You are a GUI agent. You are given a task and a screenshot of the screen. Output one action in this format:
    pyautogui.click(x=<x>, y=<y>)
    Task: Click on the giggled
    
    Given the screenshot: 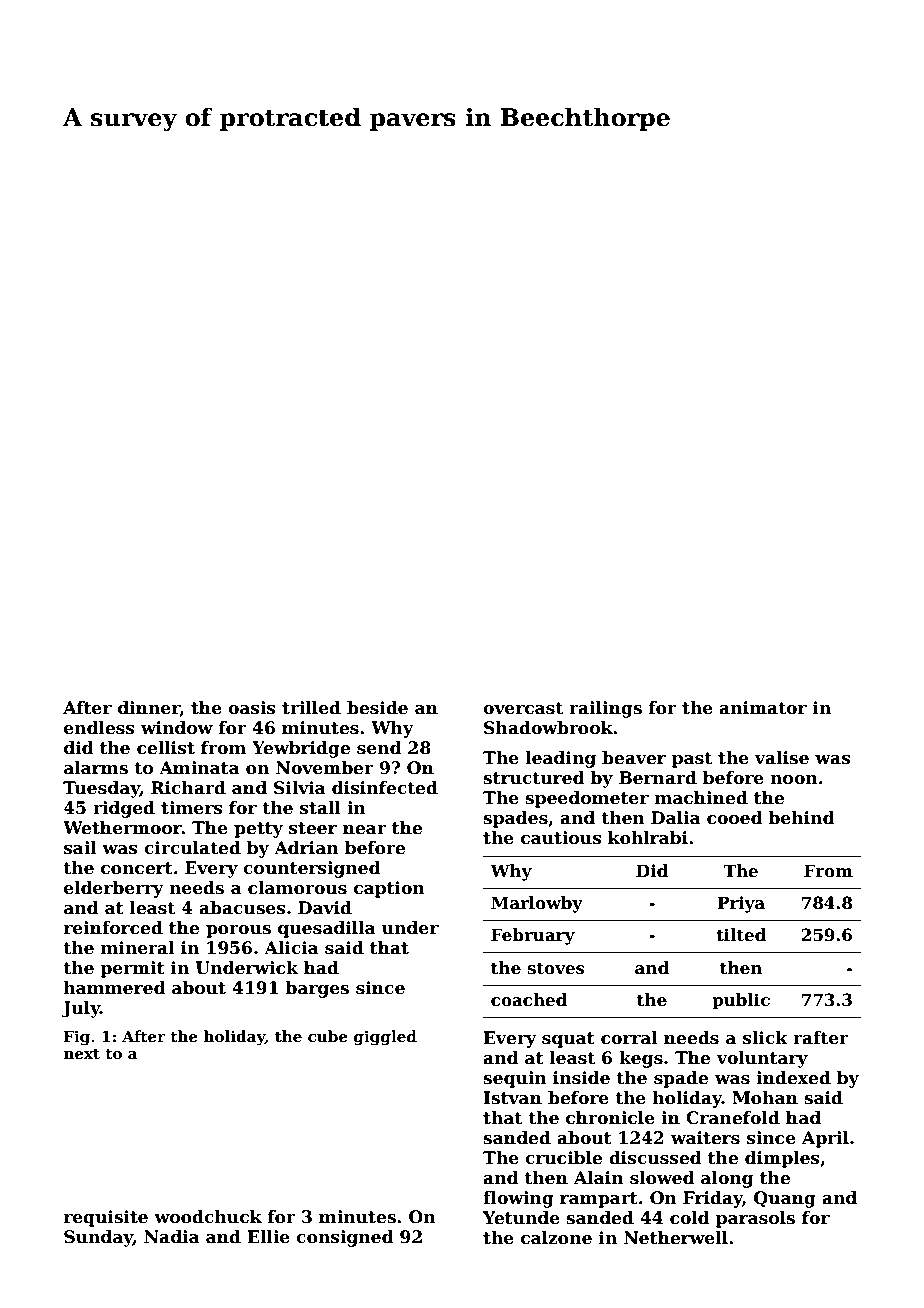 What is the action you would take?
    pyautogui.click(x=385, y=1038)
